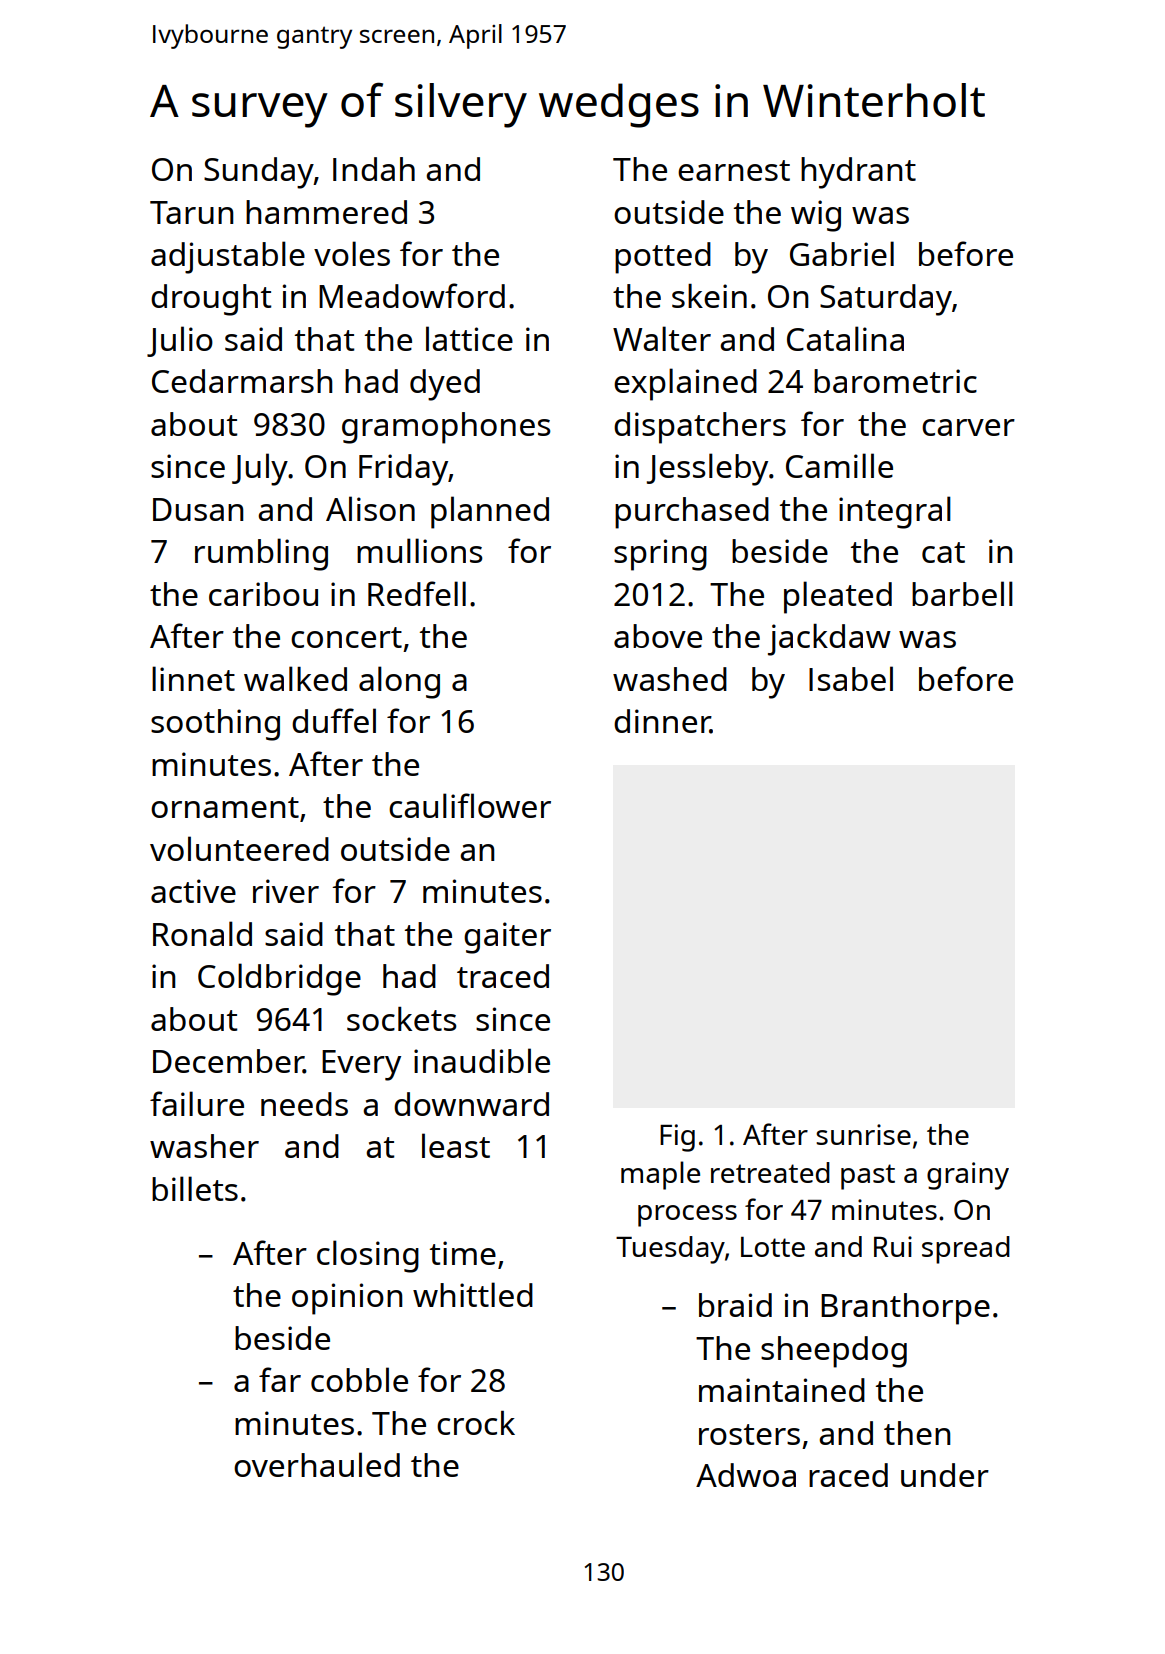 The image size is (1165, 1654). I want to click on dinner, so click(662, 721).
